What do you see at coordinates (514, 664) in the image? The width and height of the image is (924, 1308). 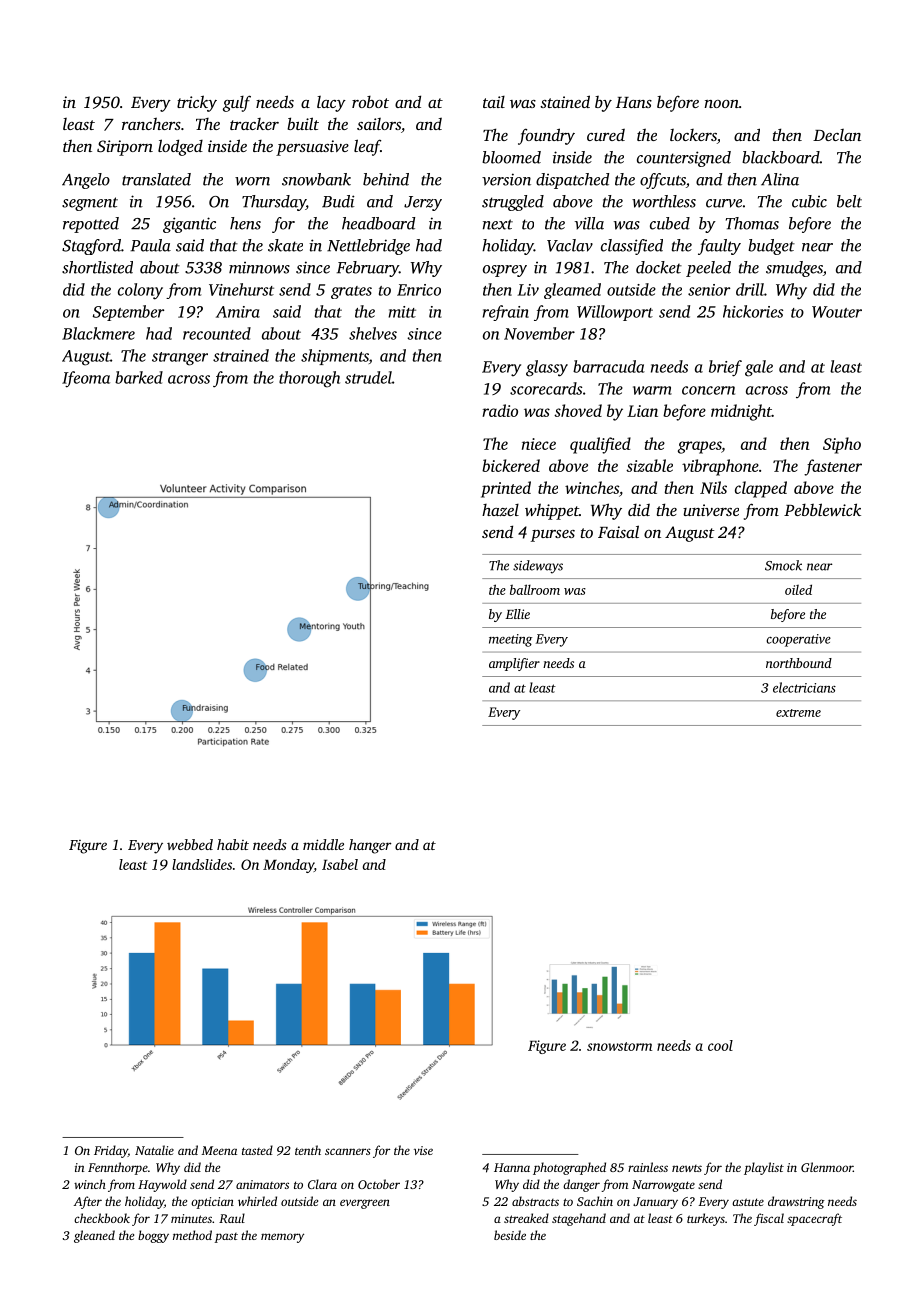 I see `amplifier` at bounding box center [514, 664].
